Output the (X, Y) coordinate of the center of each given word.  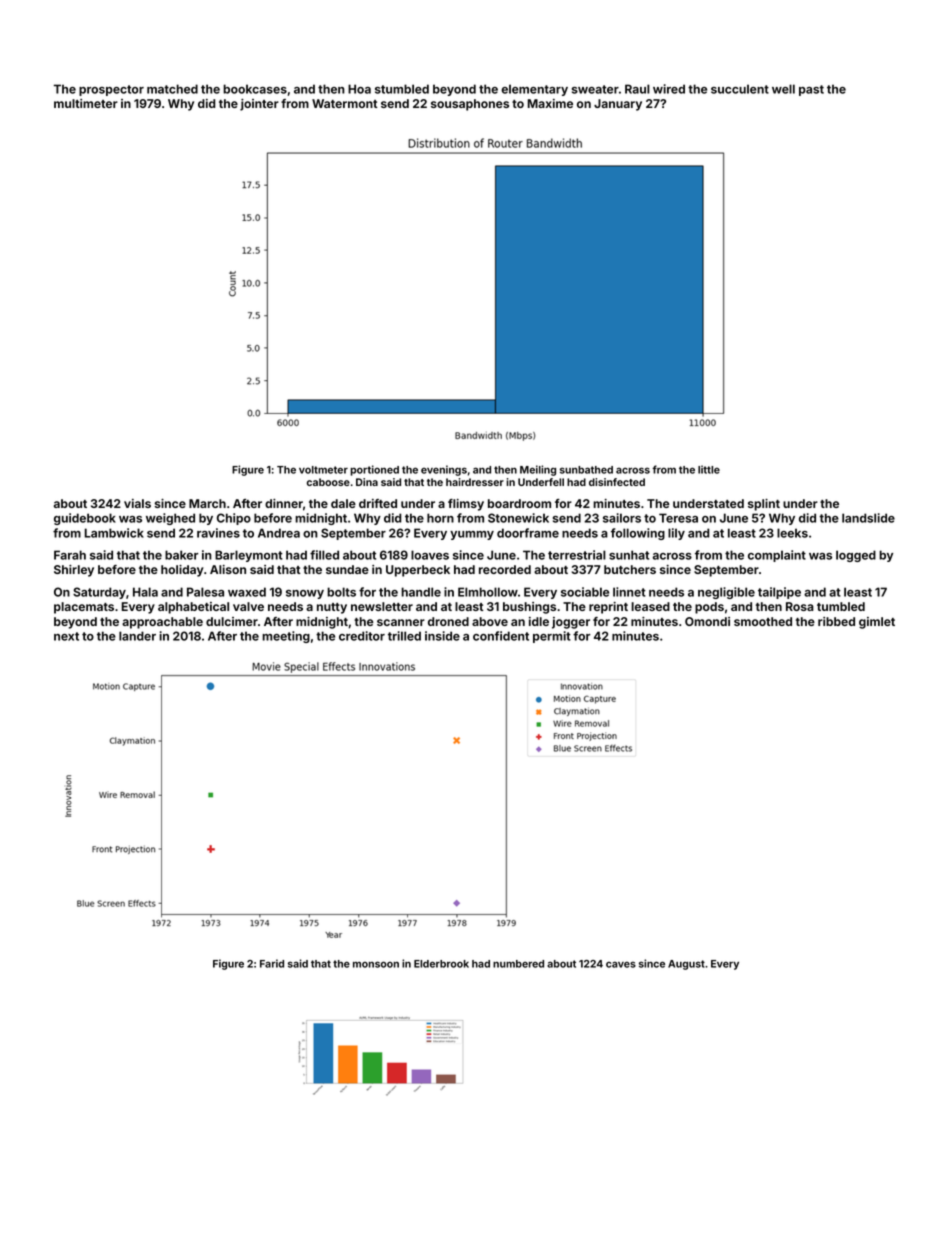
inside (442, 636)
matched (172, 89)
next (66, 636)
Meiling (538, 470)
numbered (518, 964)
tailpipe (779, 593)
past (811, 90)
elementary (534, 90)
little (709, 469)
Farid (272, 963)
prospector (111, 90)
